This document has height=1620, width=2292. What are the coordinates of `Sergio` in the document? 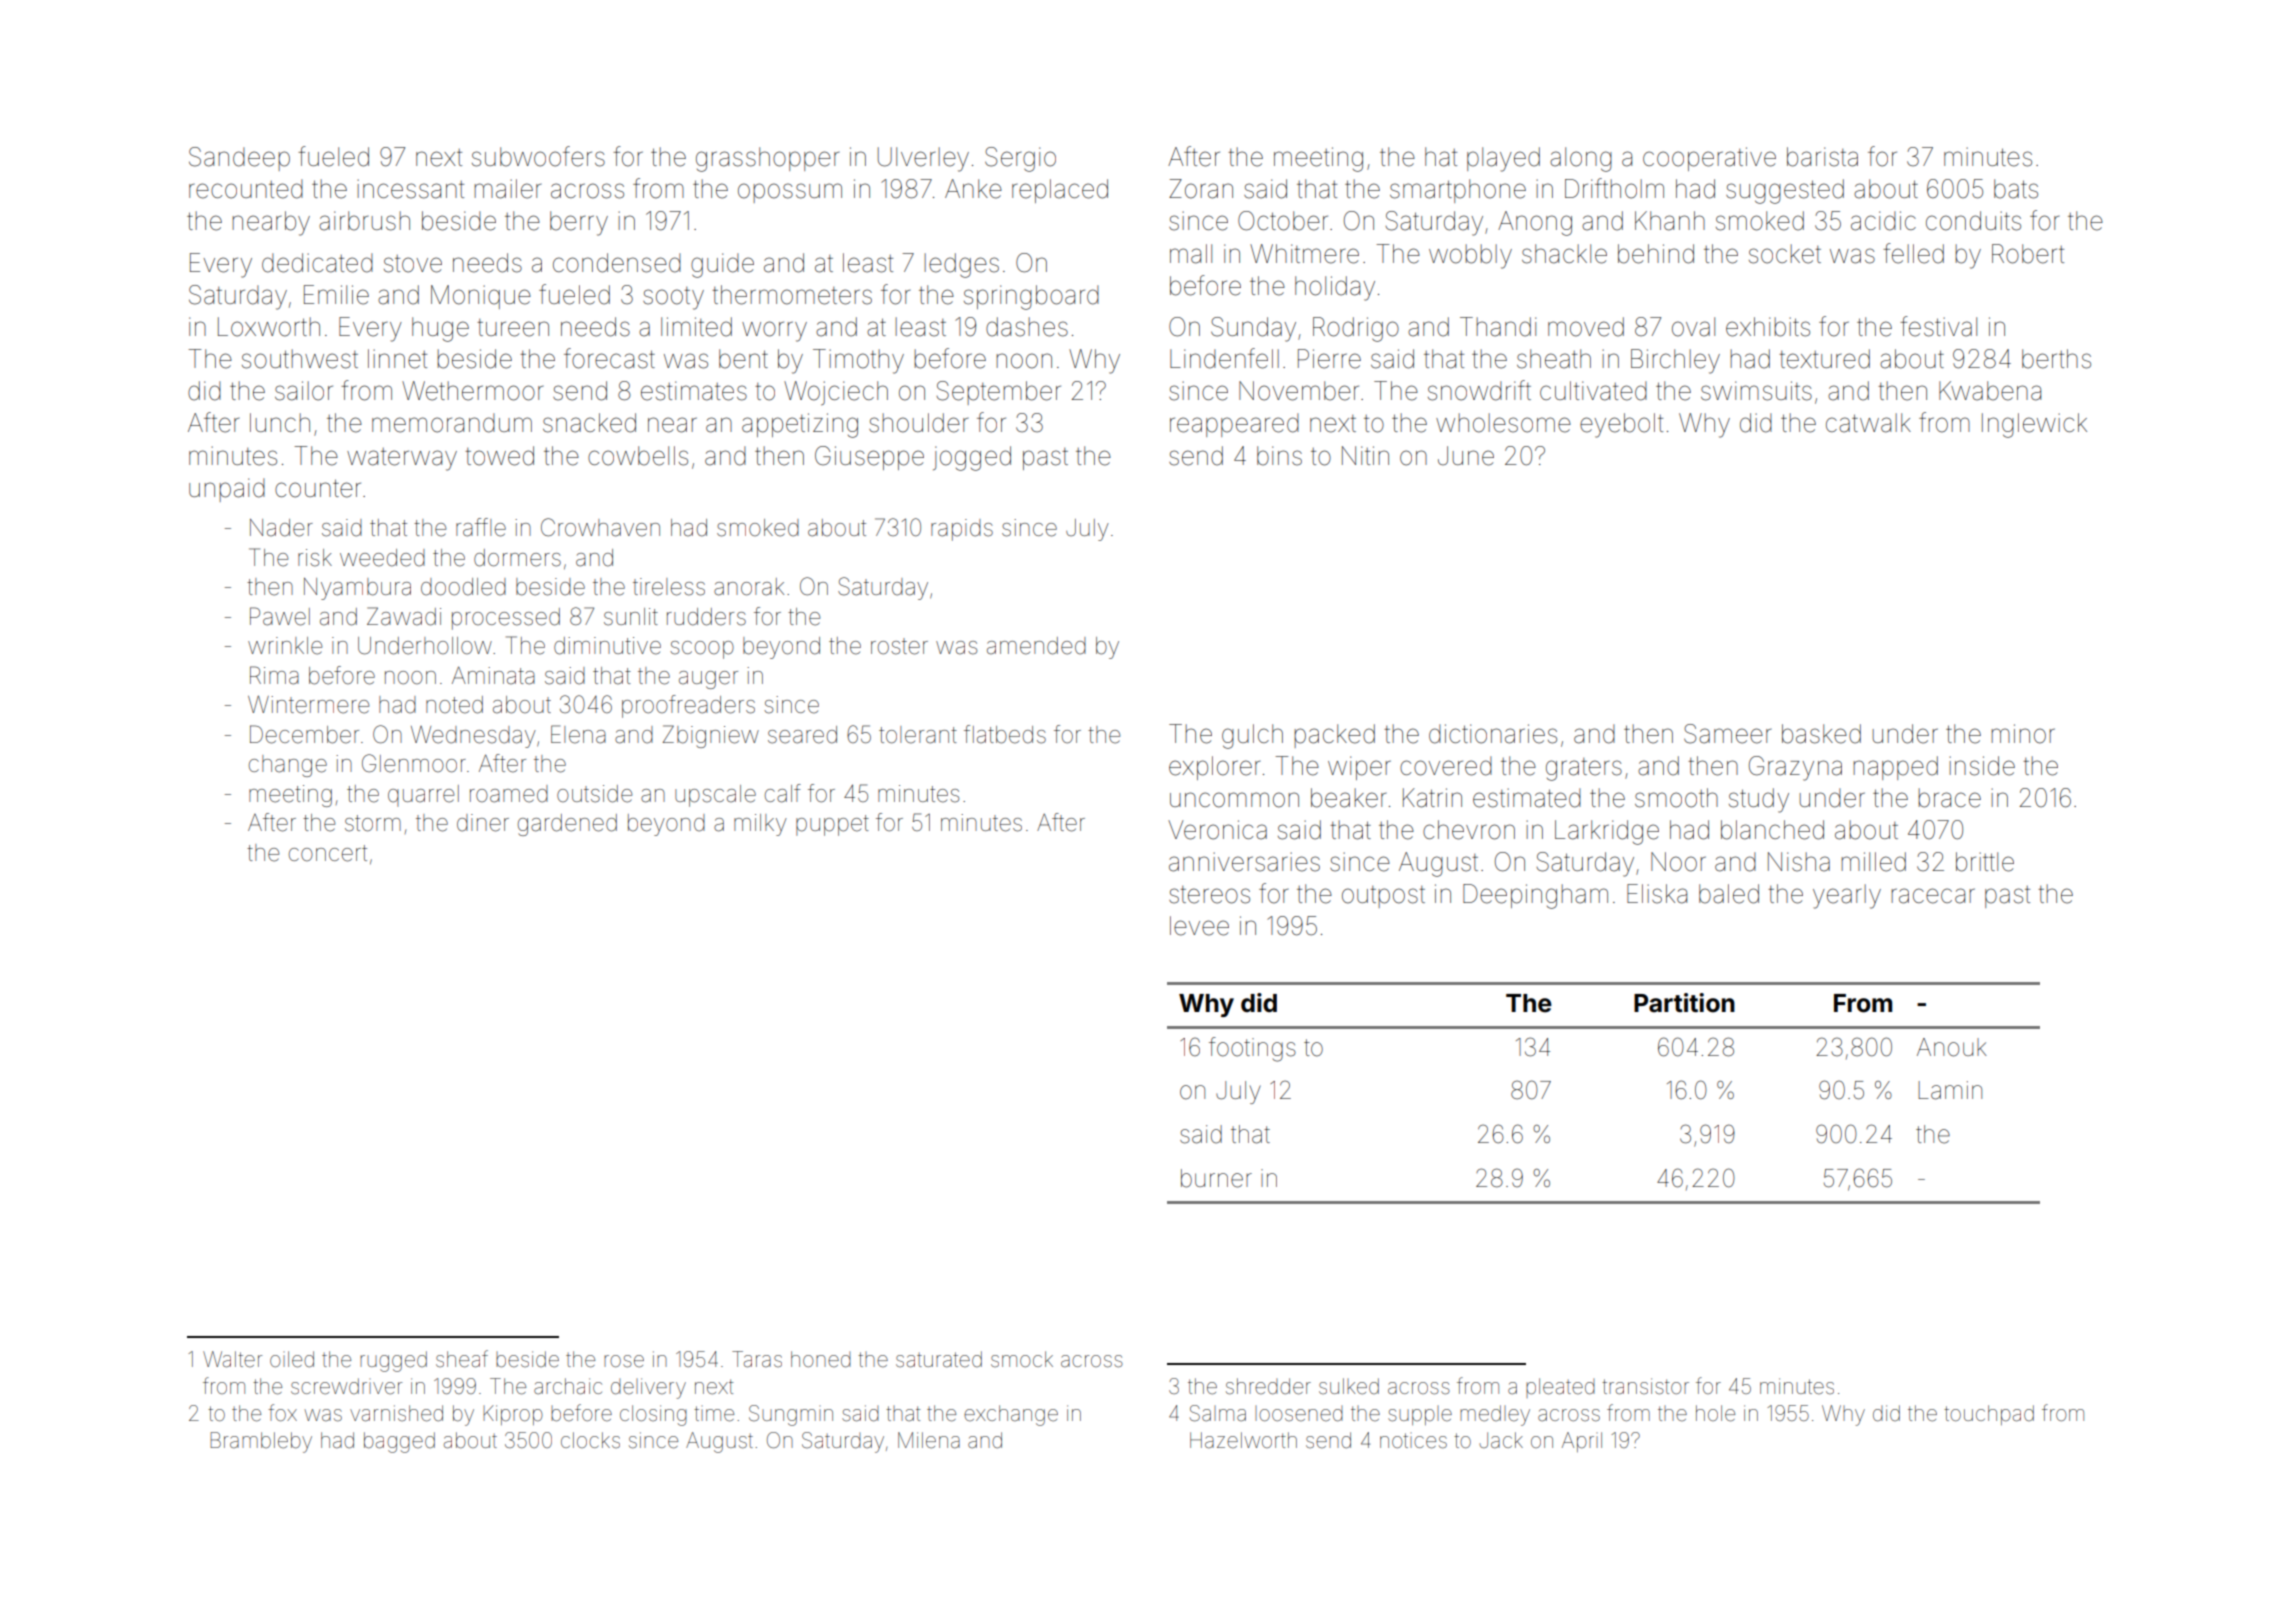 It's located at (1020, 159).
